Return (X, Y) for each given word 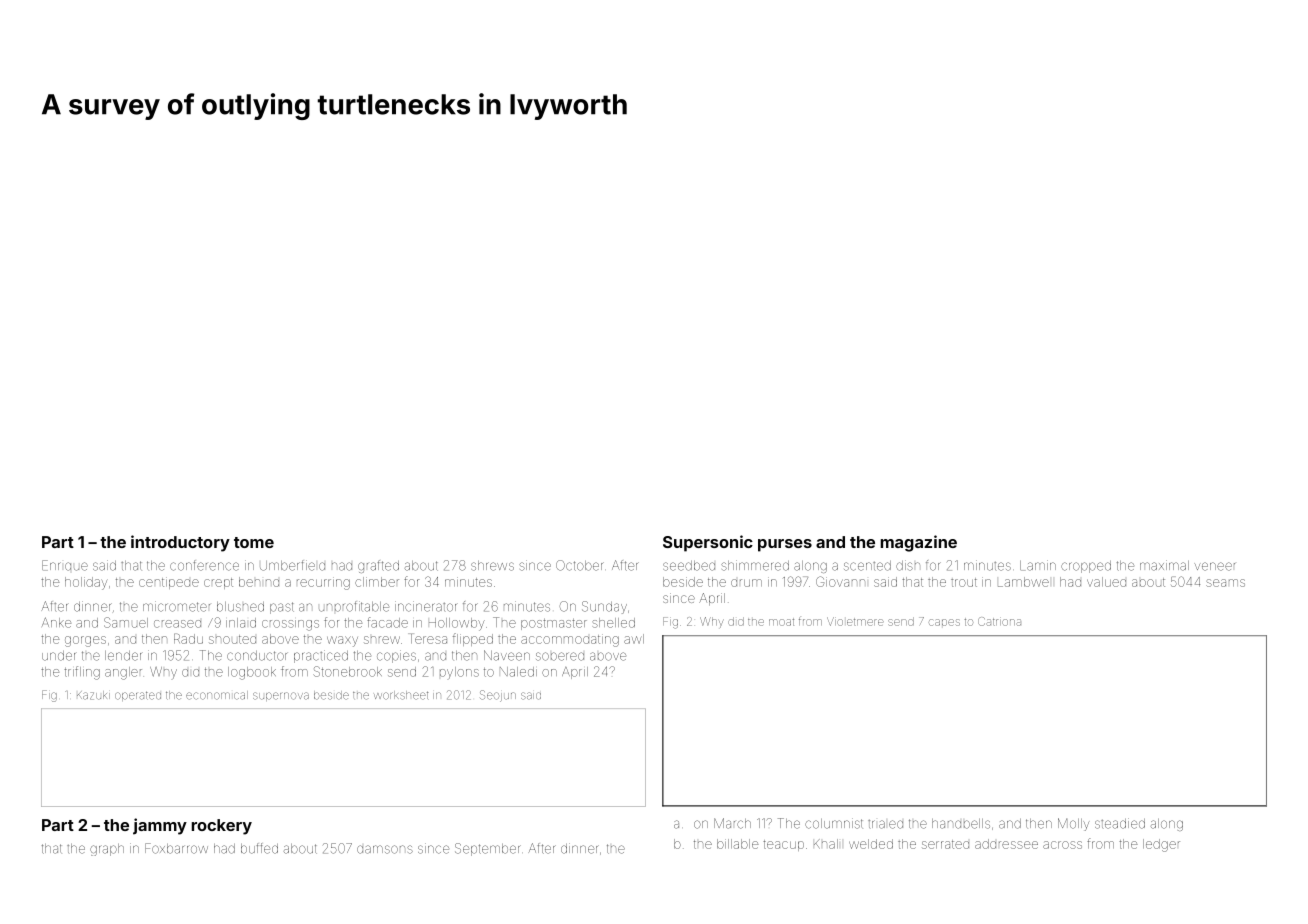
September (488, 849)
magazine (919, 543)
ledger (1161, 845)
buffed (259, 848)
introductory (180, 543)
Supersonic (708, 543)
